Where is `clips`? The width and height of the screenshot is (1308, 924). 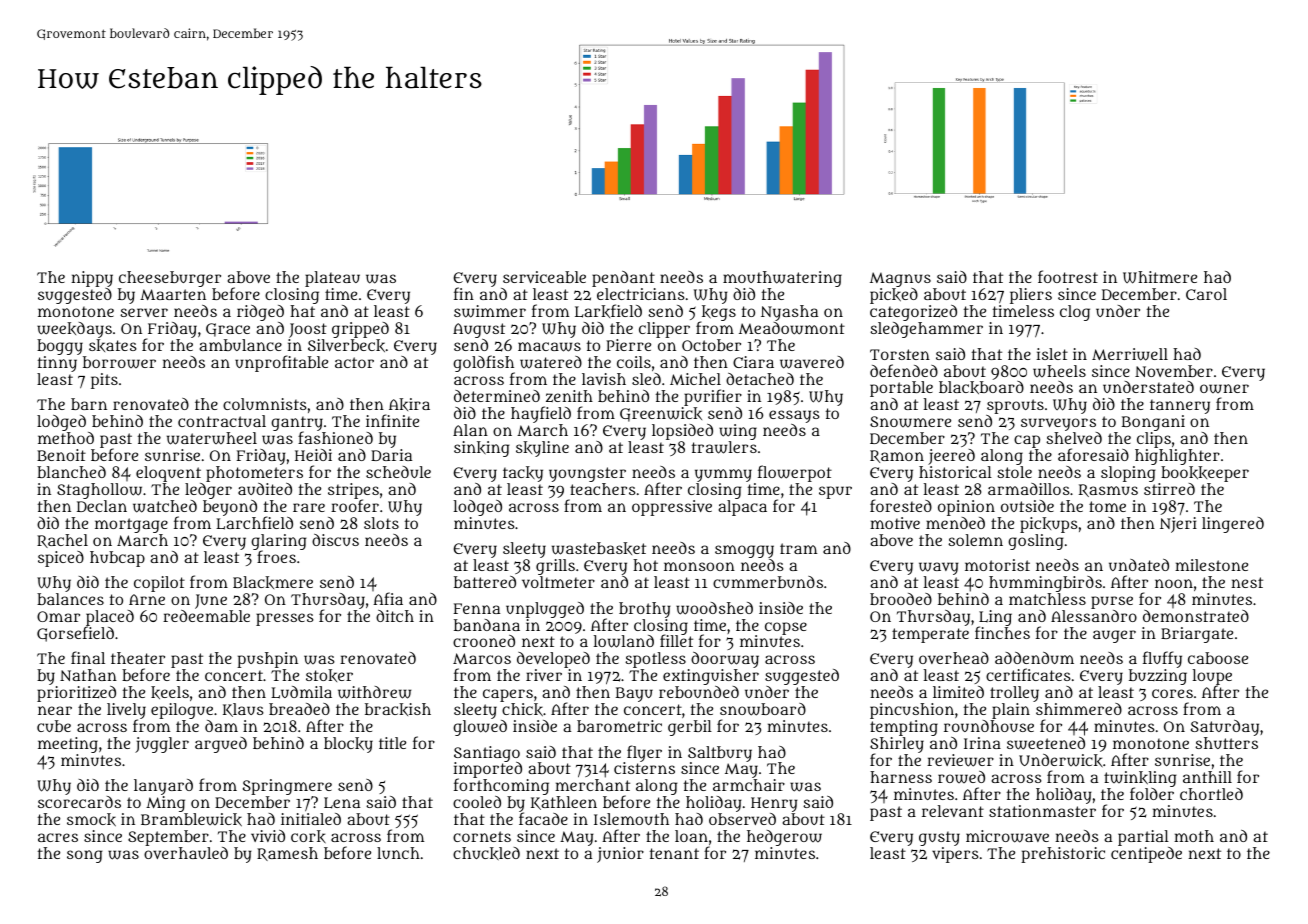
clips is located at coordinates (1154, 440).
